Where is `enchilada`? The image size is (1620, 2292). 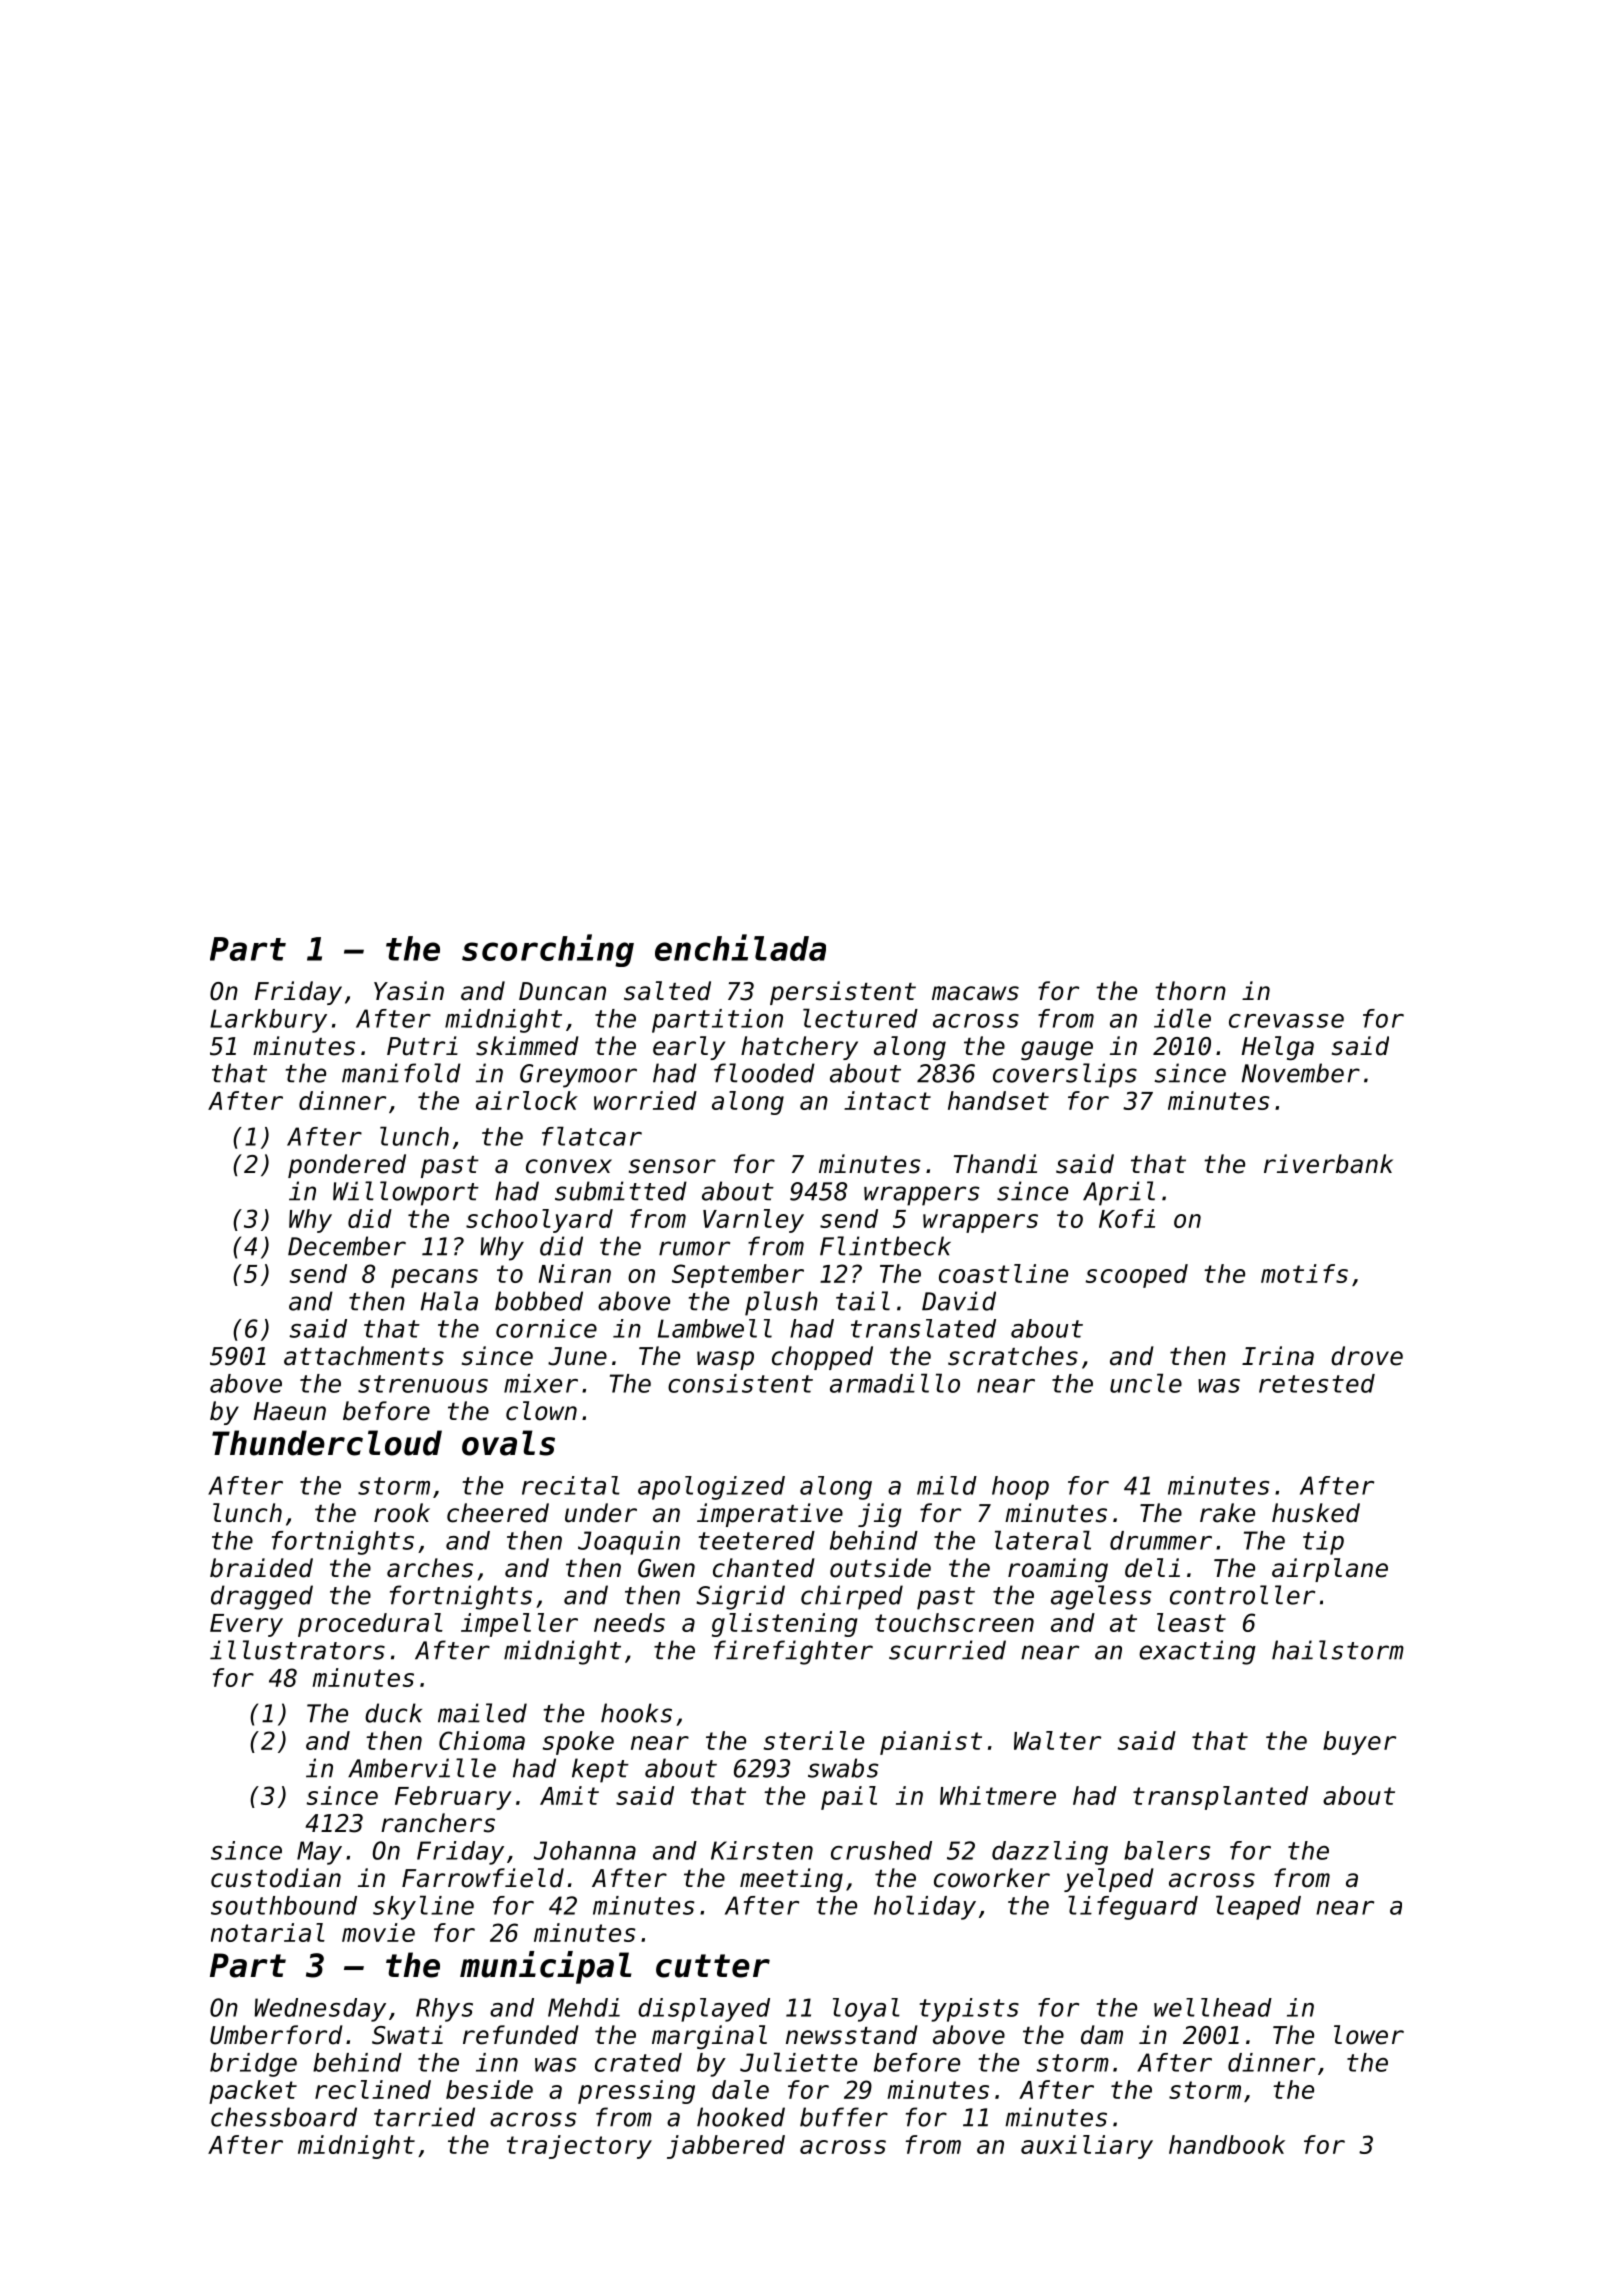
enchilada is located at coordinates (740, 947).
